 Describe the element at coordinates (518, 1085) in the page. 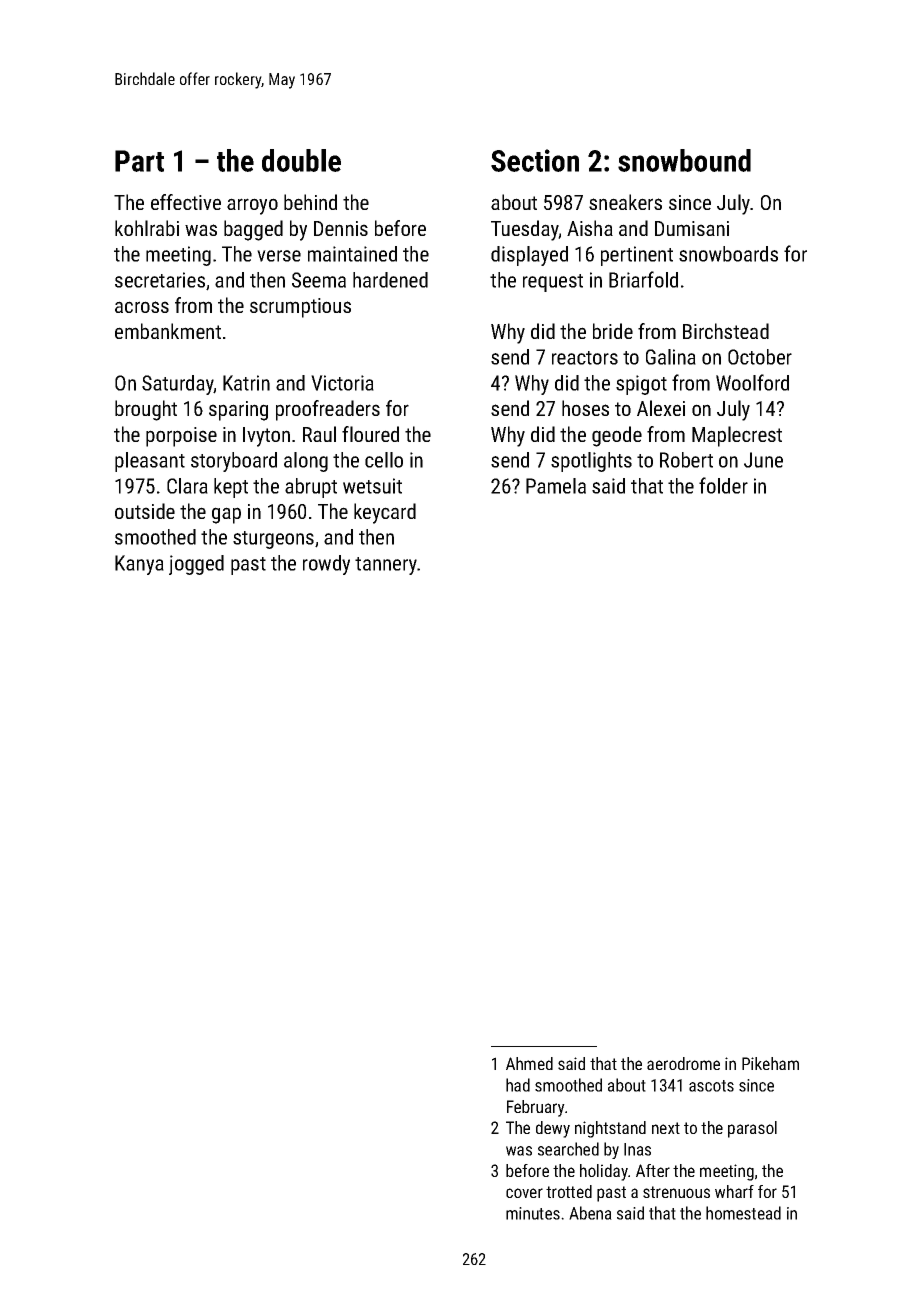

I see `had` at that location.
